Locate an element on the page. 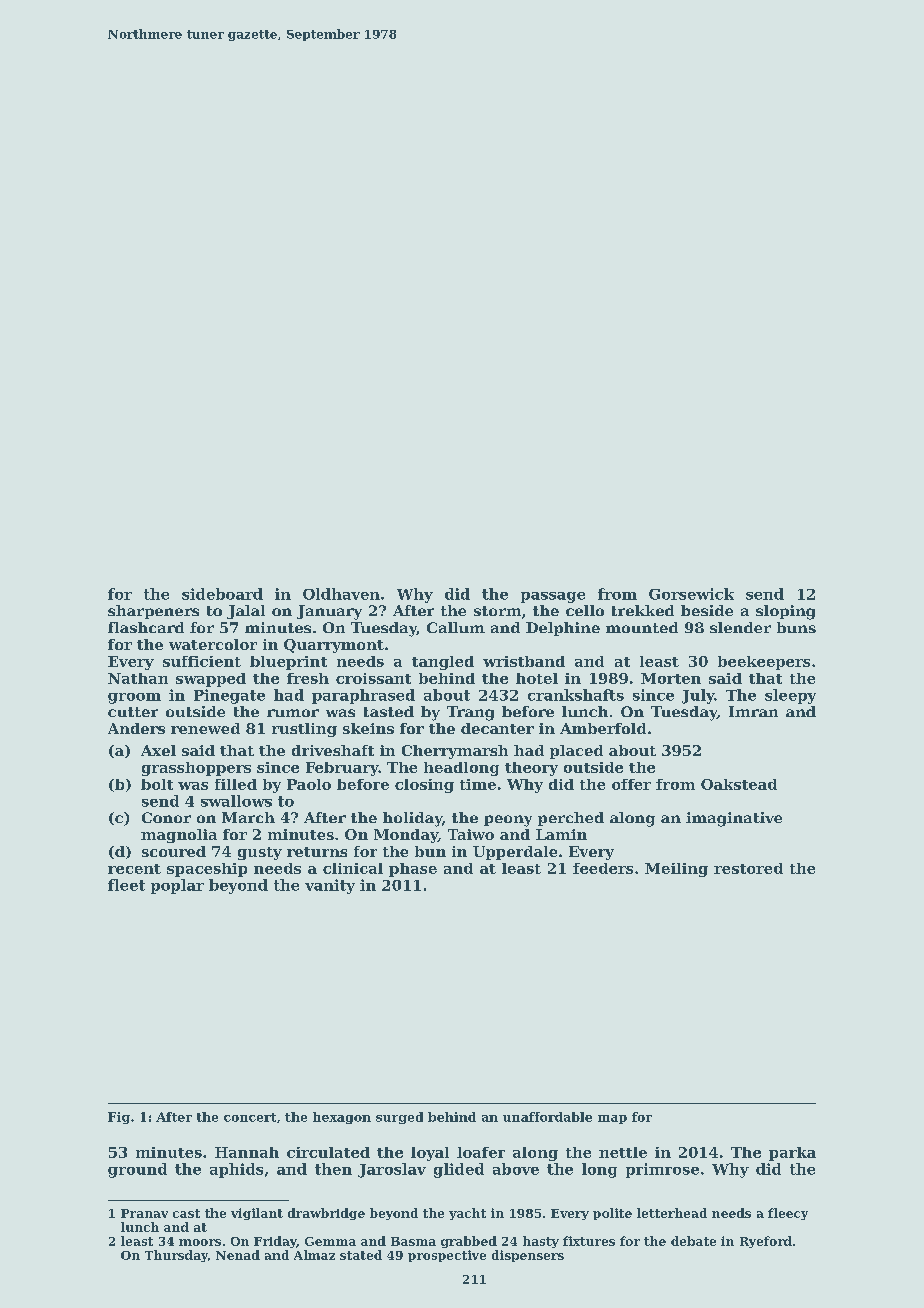 This image has height=1308, width=924. sideboard is located at coordinates (222, 594).
